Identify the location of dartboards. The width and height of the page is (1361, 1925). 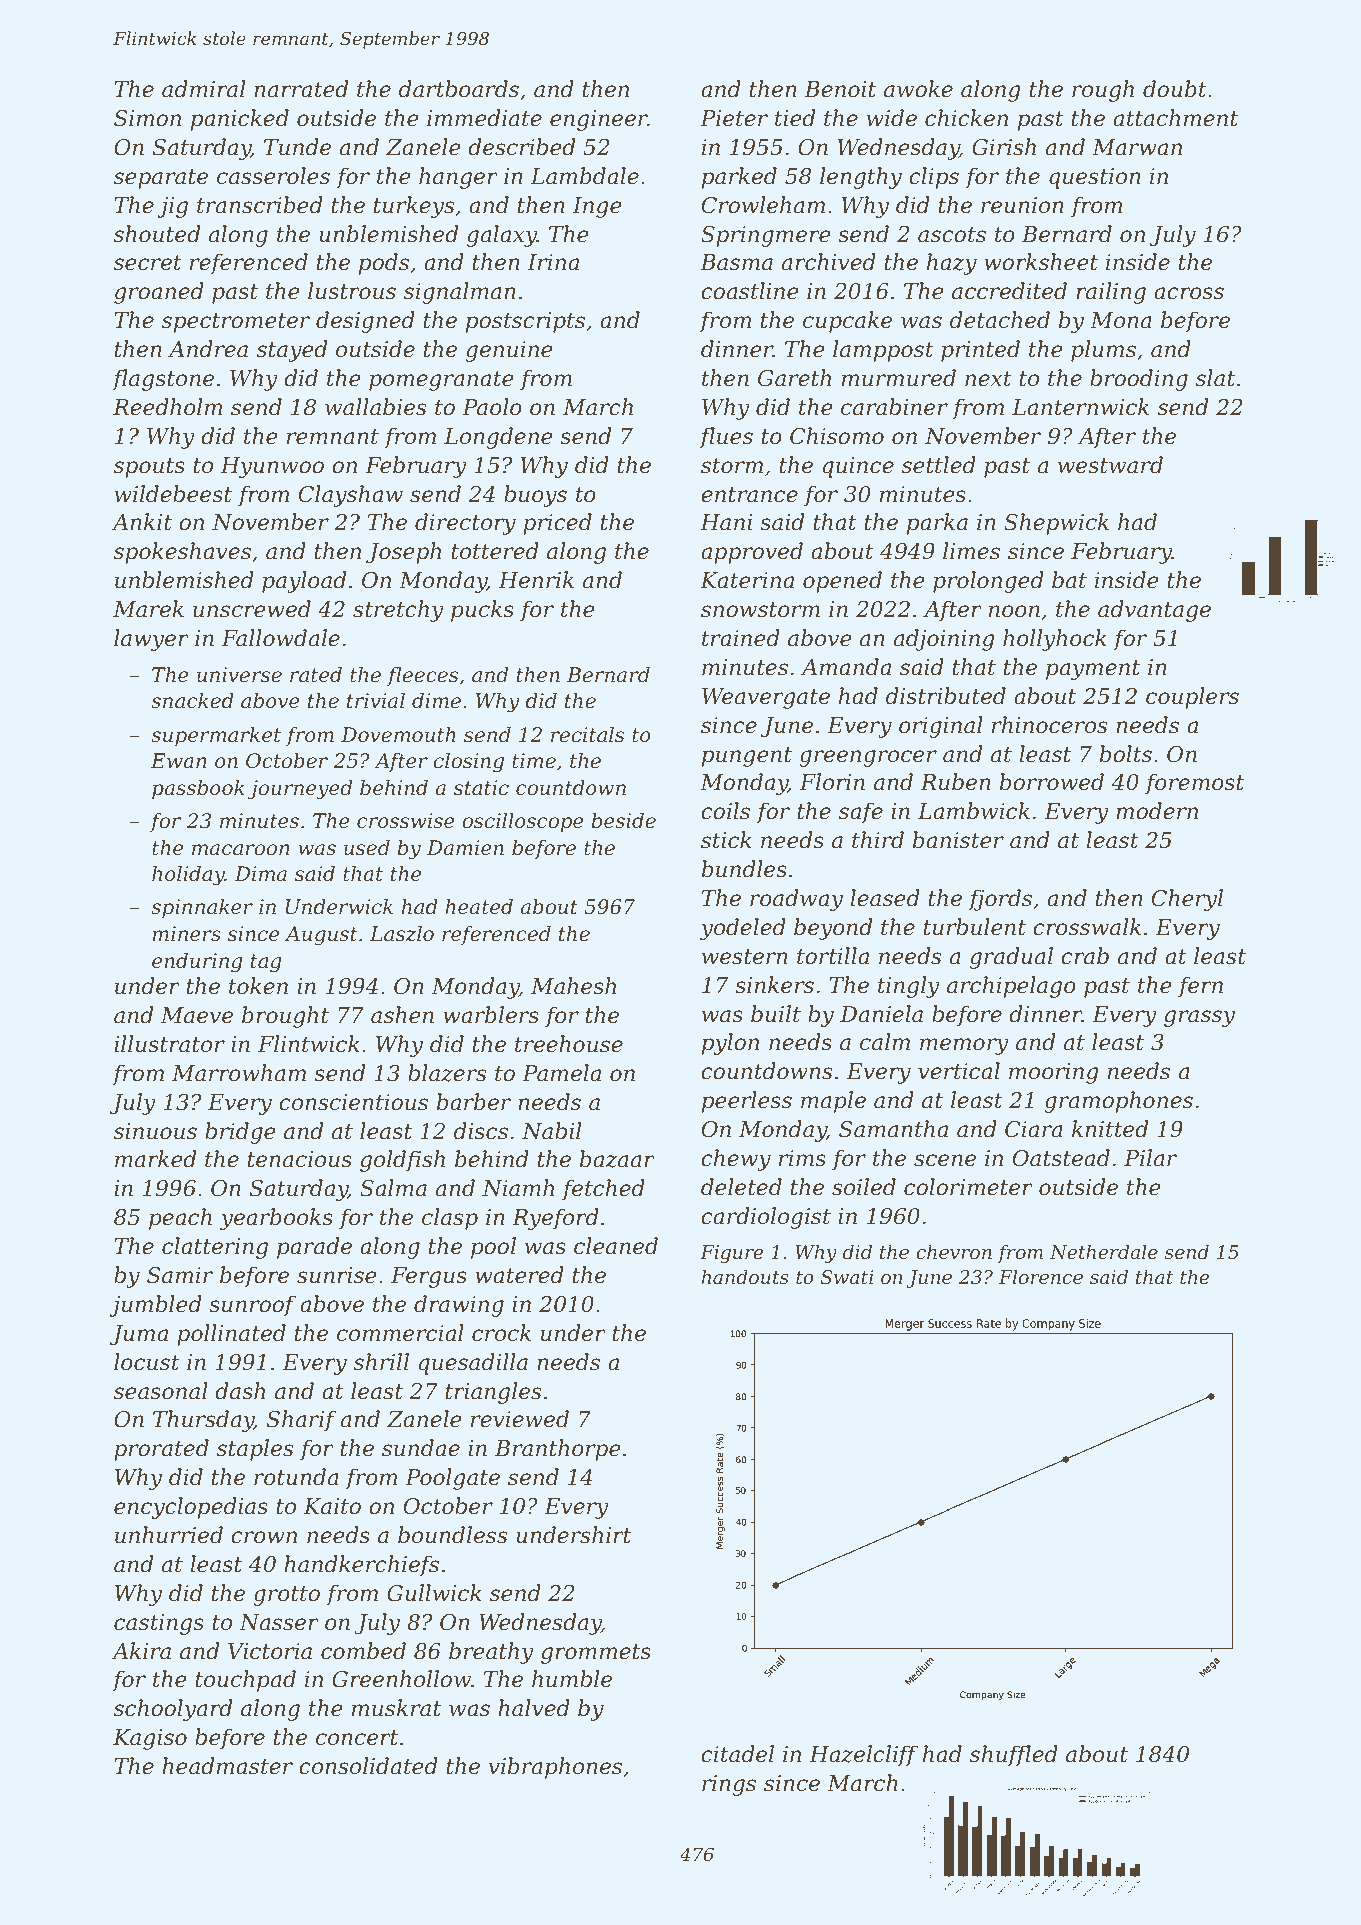
(459, 89).
